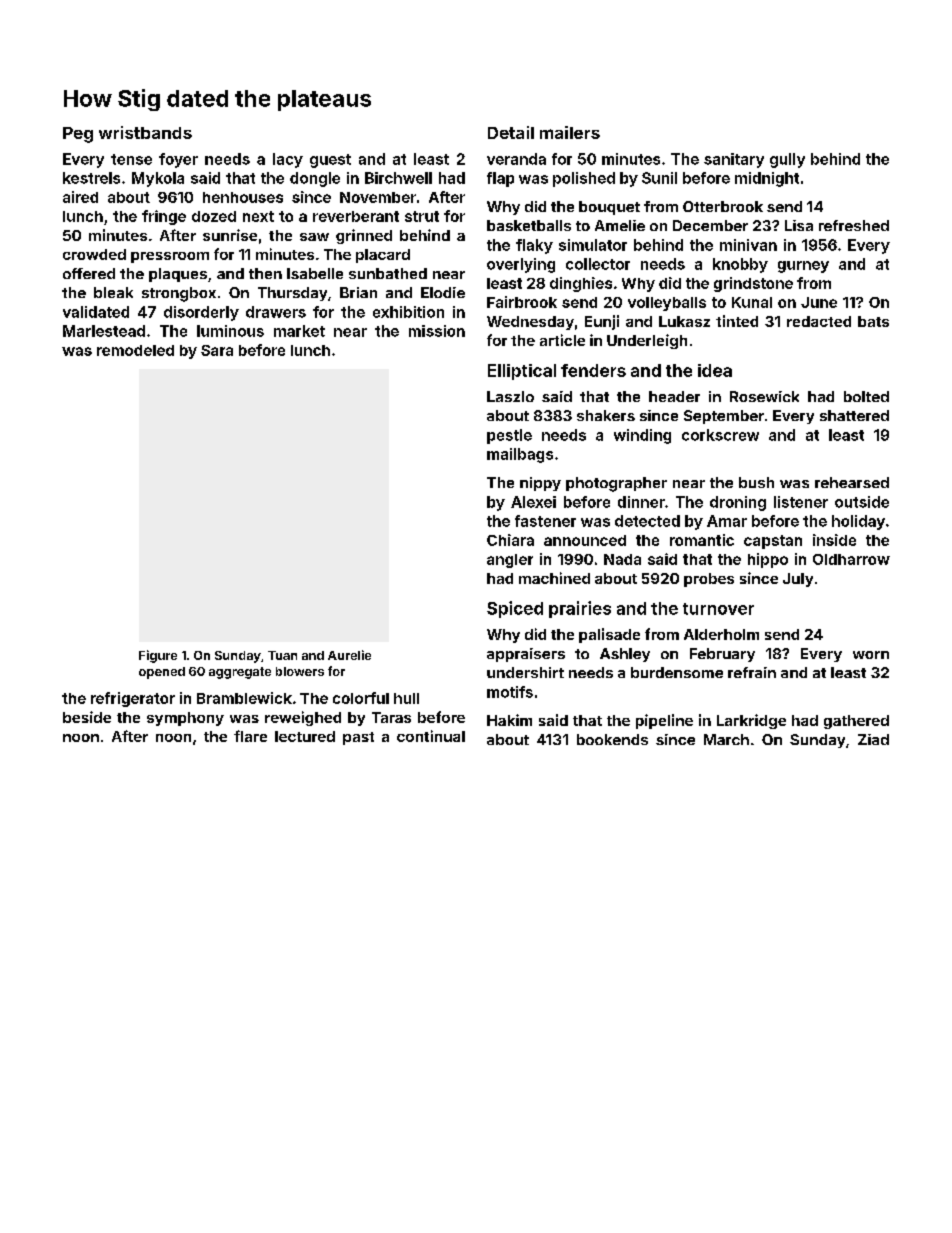 This screenshot has height=1233, width=952. What do you see at coordinates (511, 132) in the screenshot?
I see `Detail` at bounding box center [511, 132].
